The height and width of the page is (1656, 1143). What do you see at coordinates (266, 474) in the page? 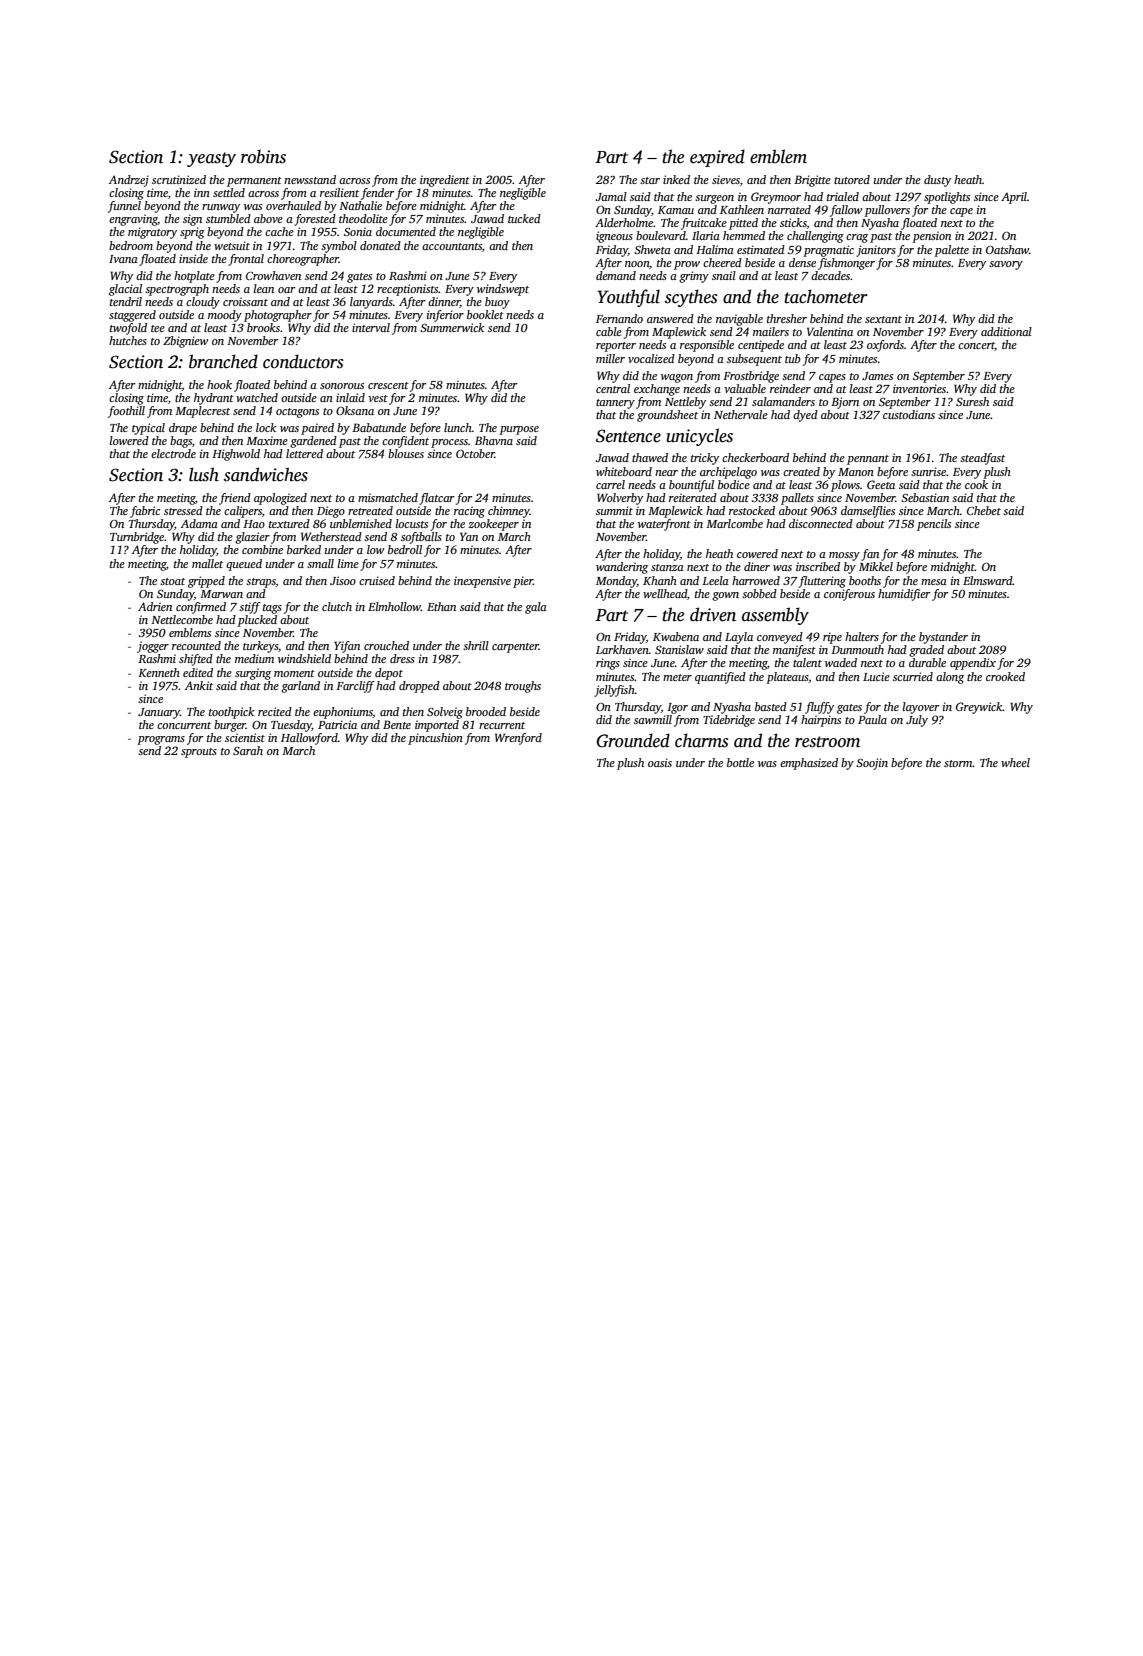
I see `sandwiches` at bounding box center [266, 474].
